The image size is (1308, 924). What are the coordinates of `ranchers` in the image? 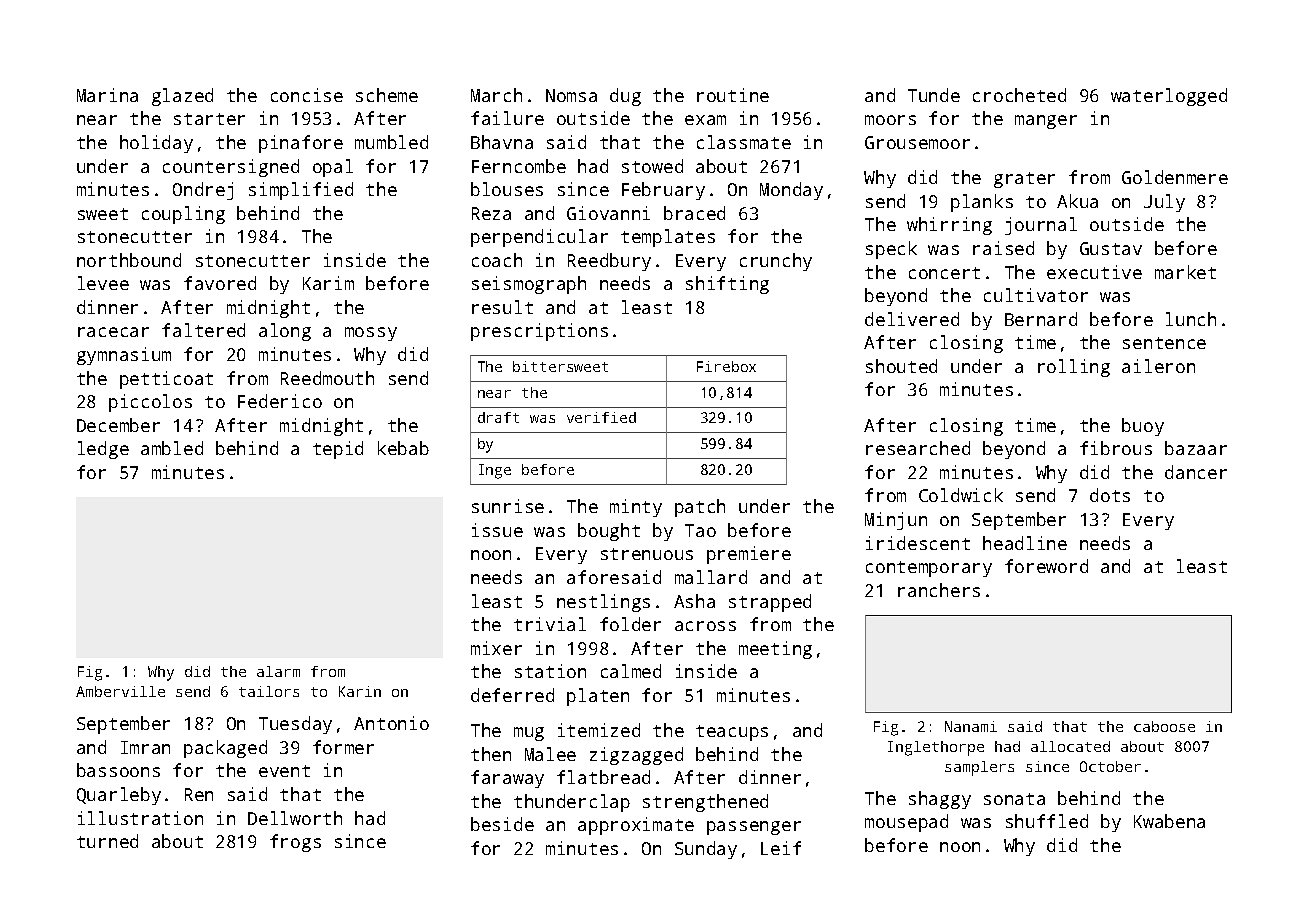 It's located at (939, 590).
